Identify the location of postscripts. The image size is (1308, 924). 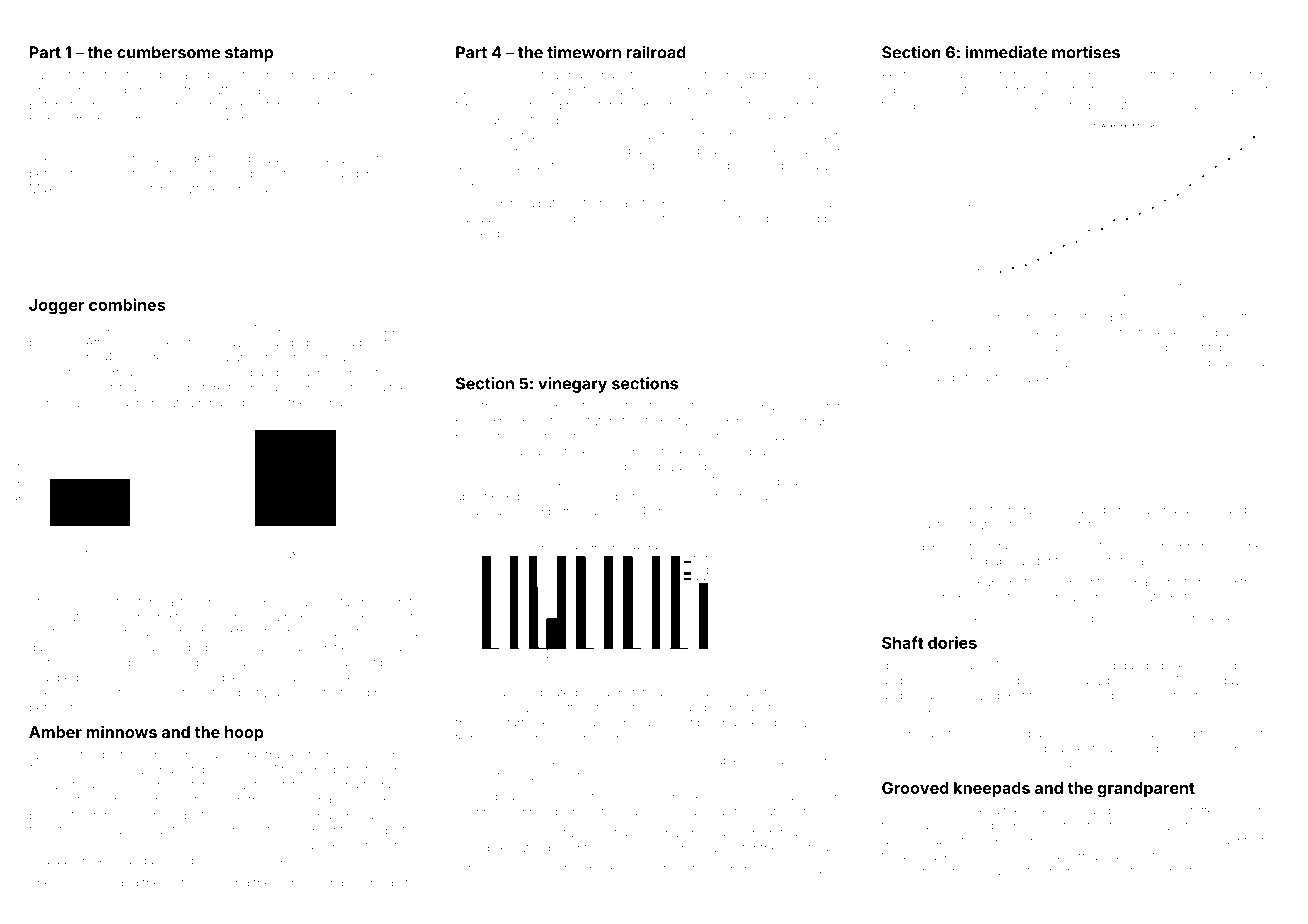
(1220, 667).
